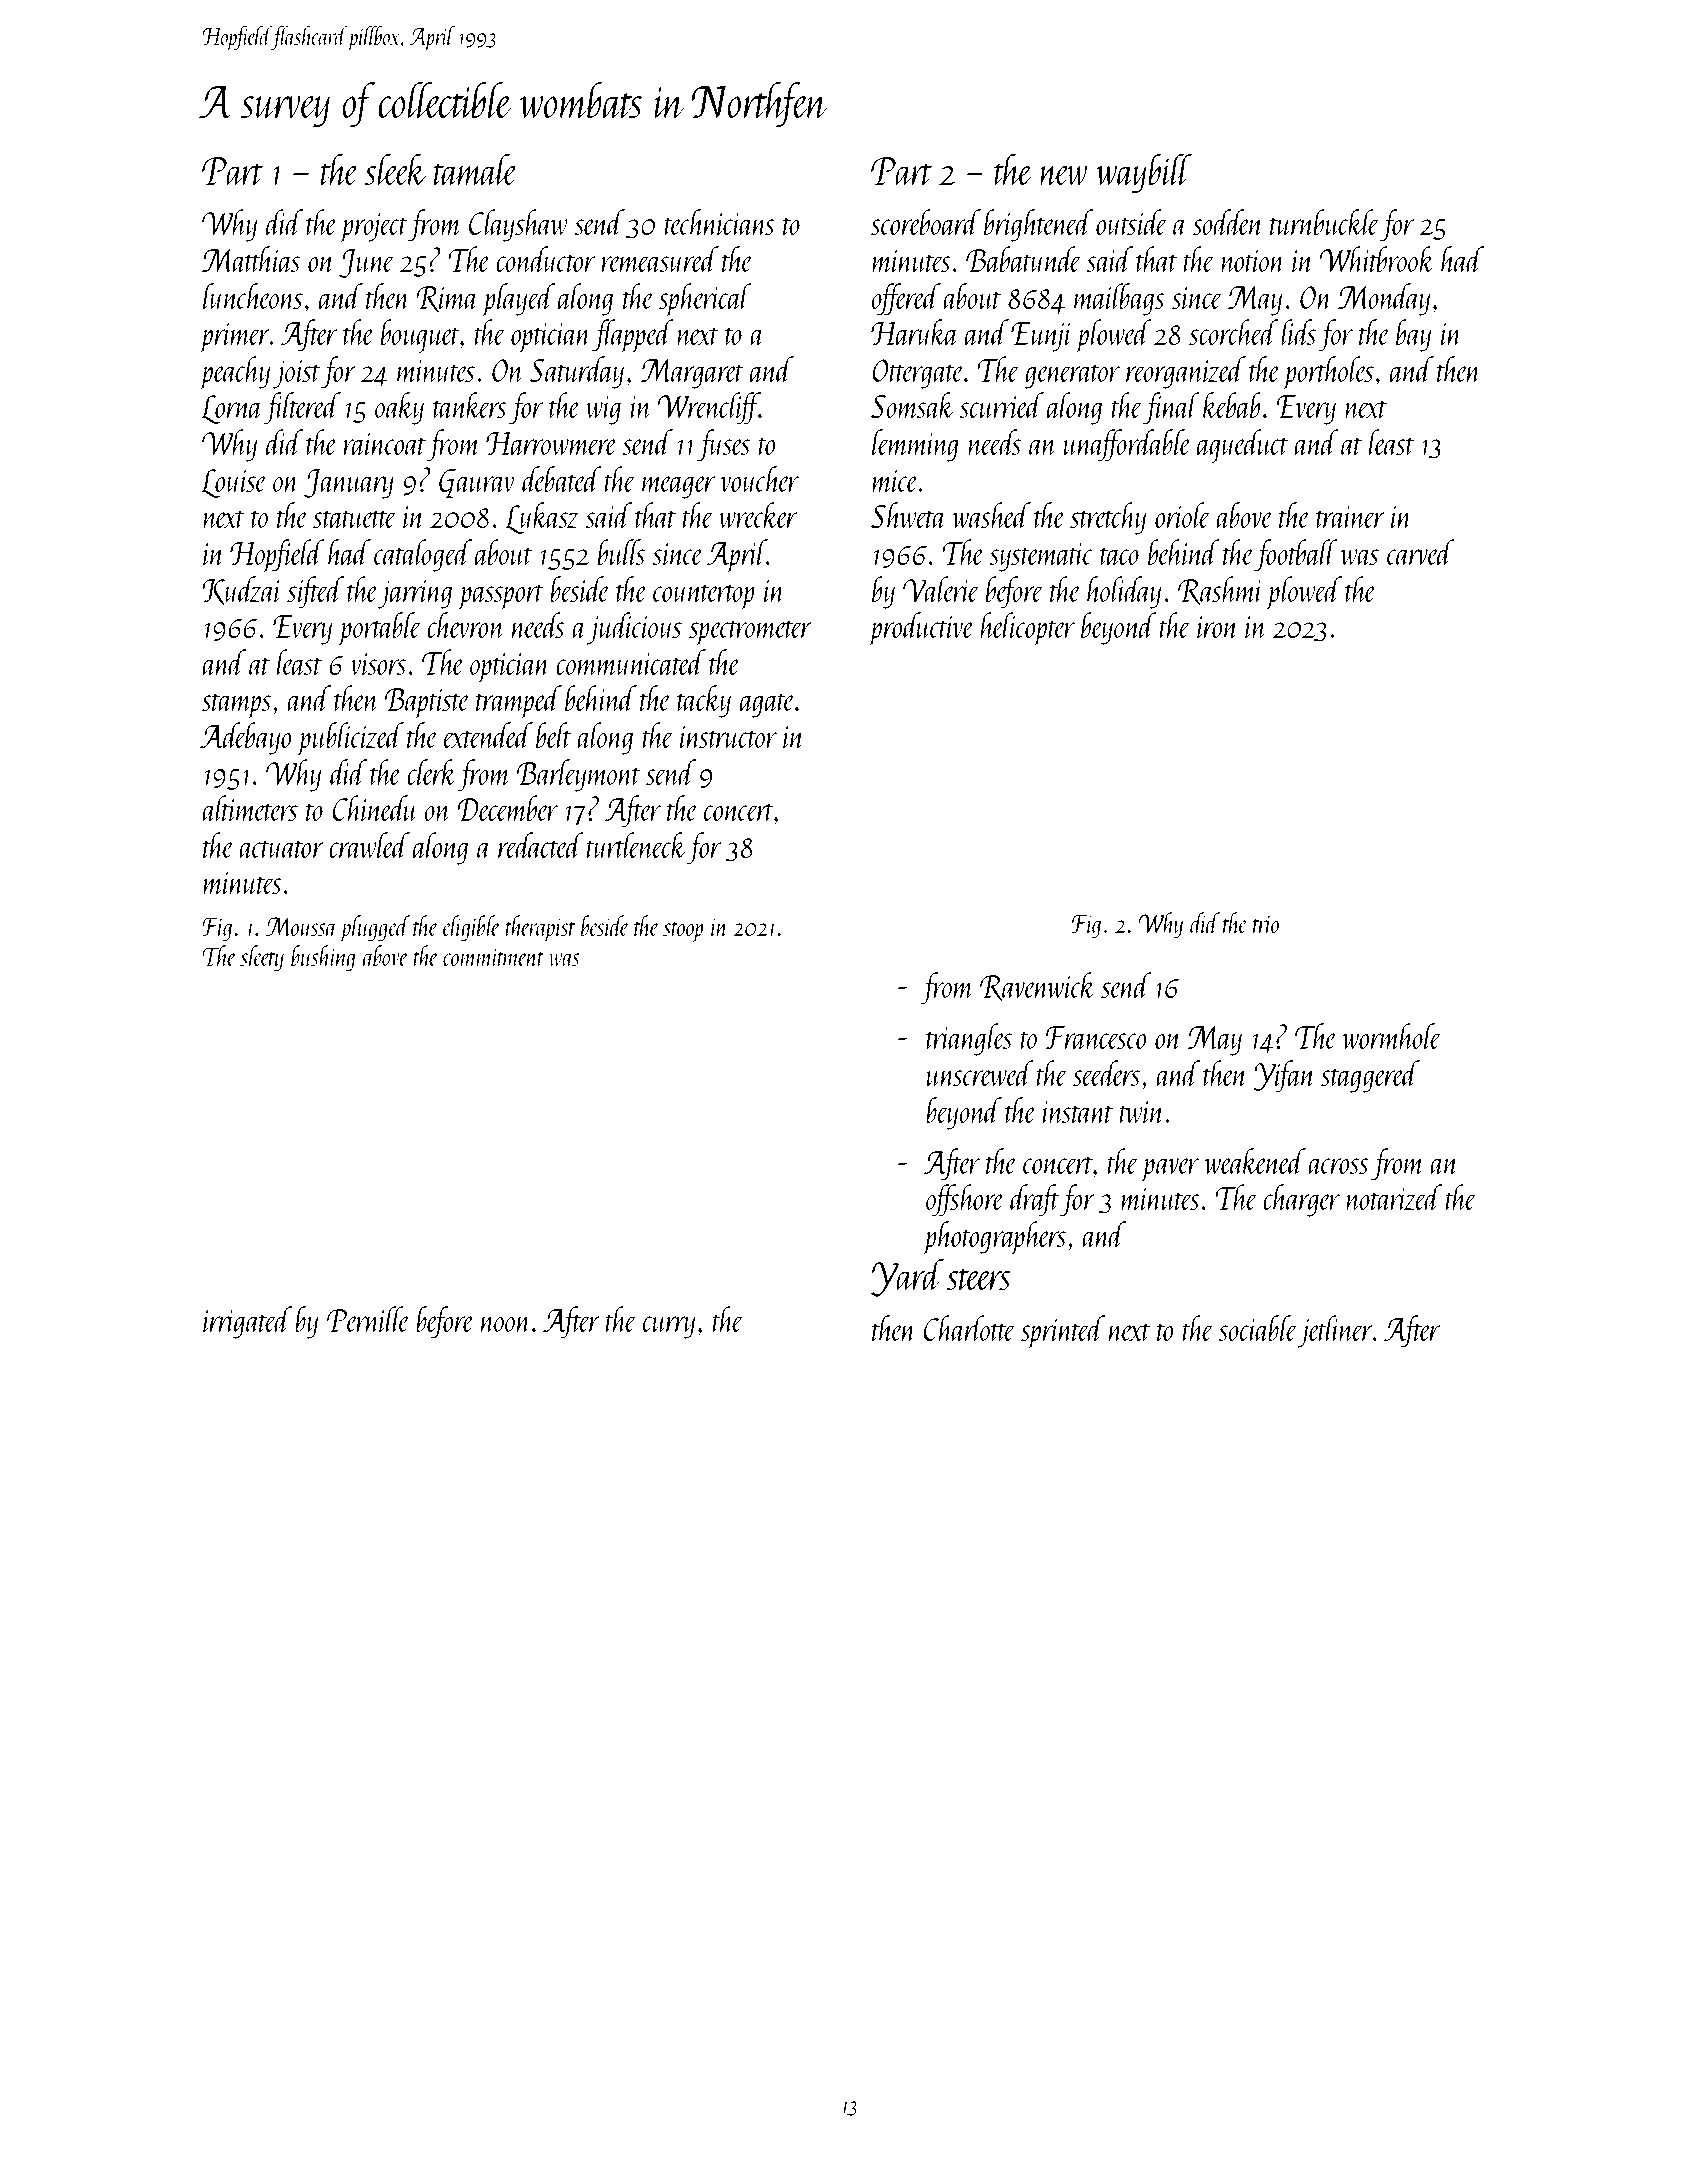  I want to click on stoop, so click(683, 932).
